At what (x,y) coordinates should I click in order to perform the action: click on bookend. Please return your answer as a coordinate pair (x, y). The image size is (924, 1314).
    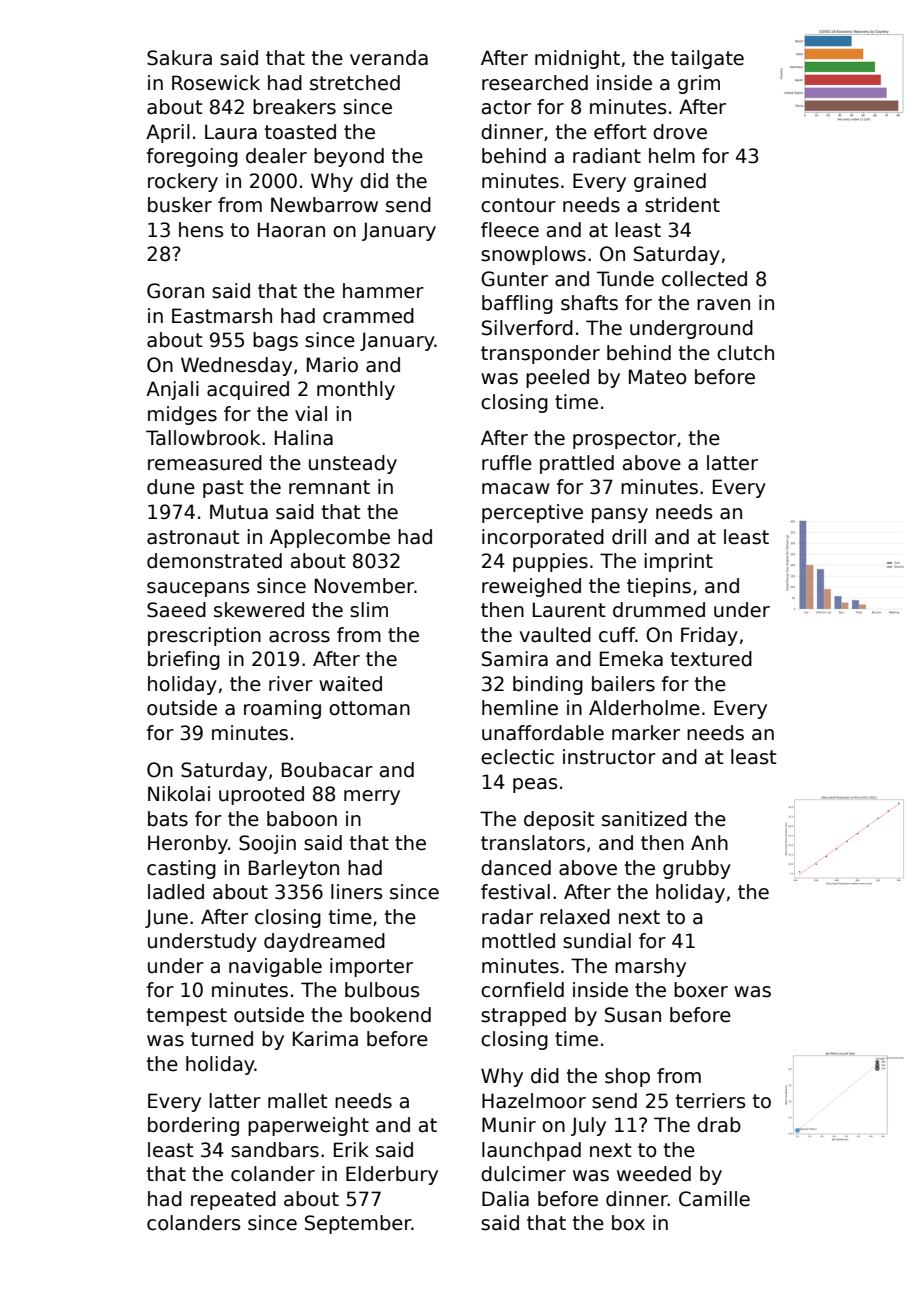
    Looking at the image, I should click on (390, 1015).
